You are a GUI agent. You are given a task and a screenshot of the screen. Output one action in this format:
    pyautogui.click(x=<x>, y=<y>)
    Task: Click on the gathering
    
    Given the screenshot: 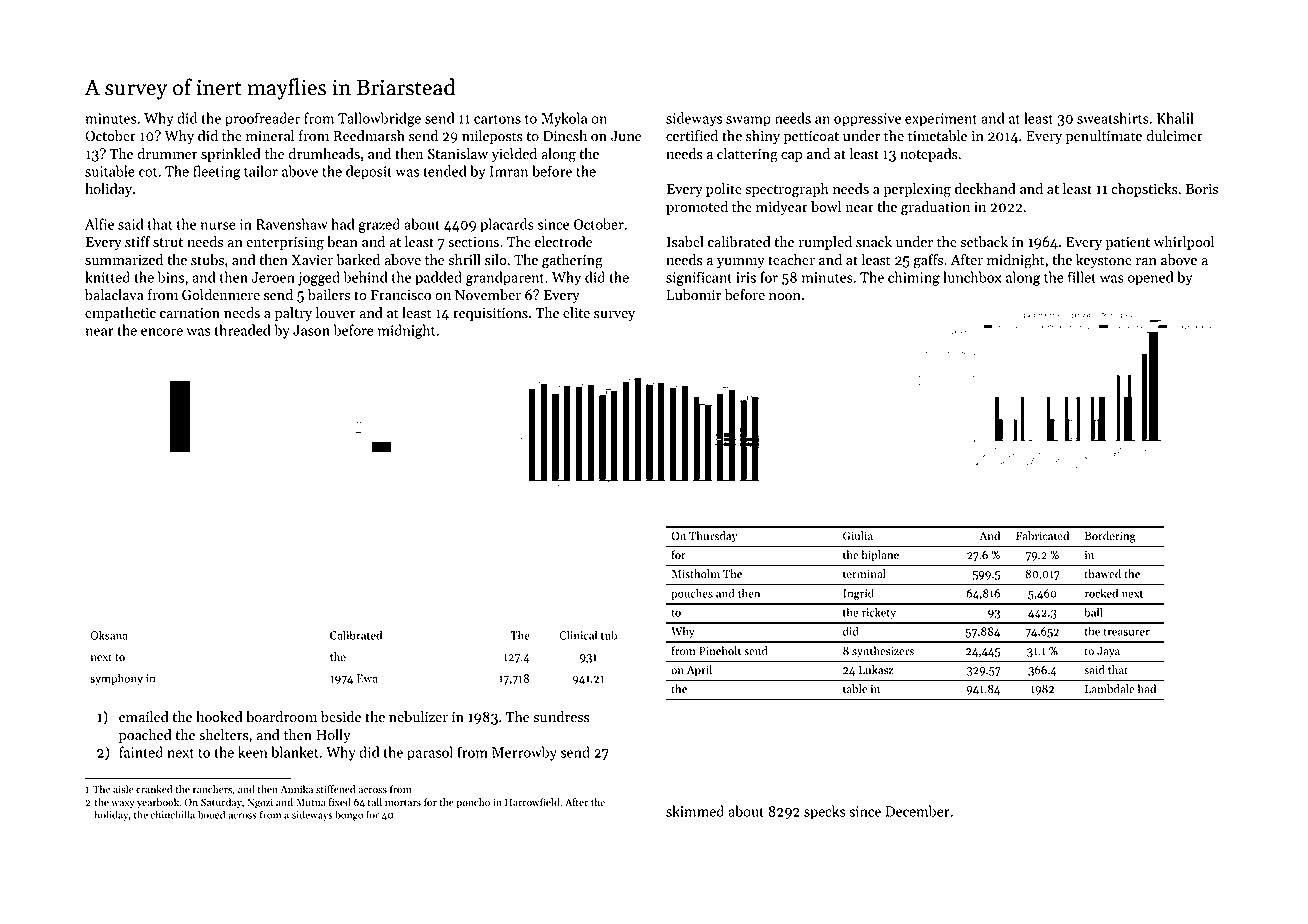 What is the action you would take?
    pyautogui.click(x=572, y=261)
